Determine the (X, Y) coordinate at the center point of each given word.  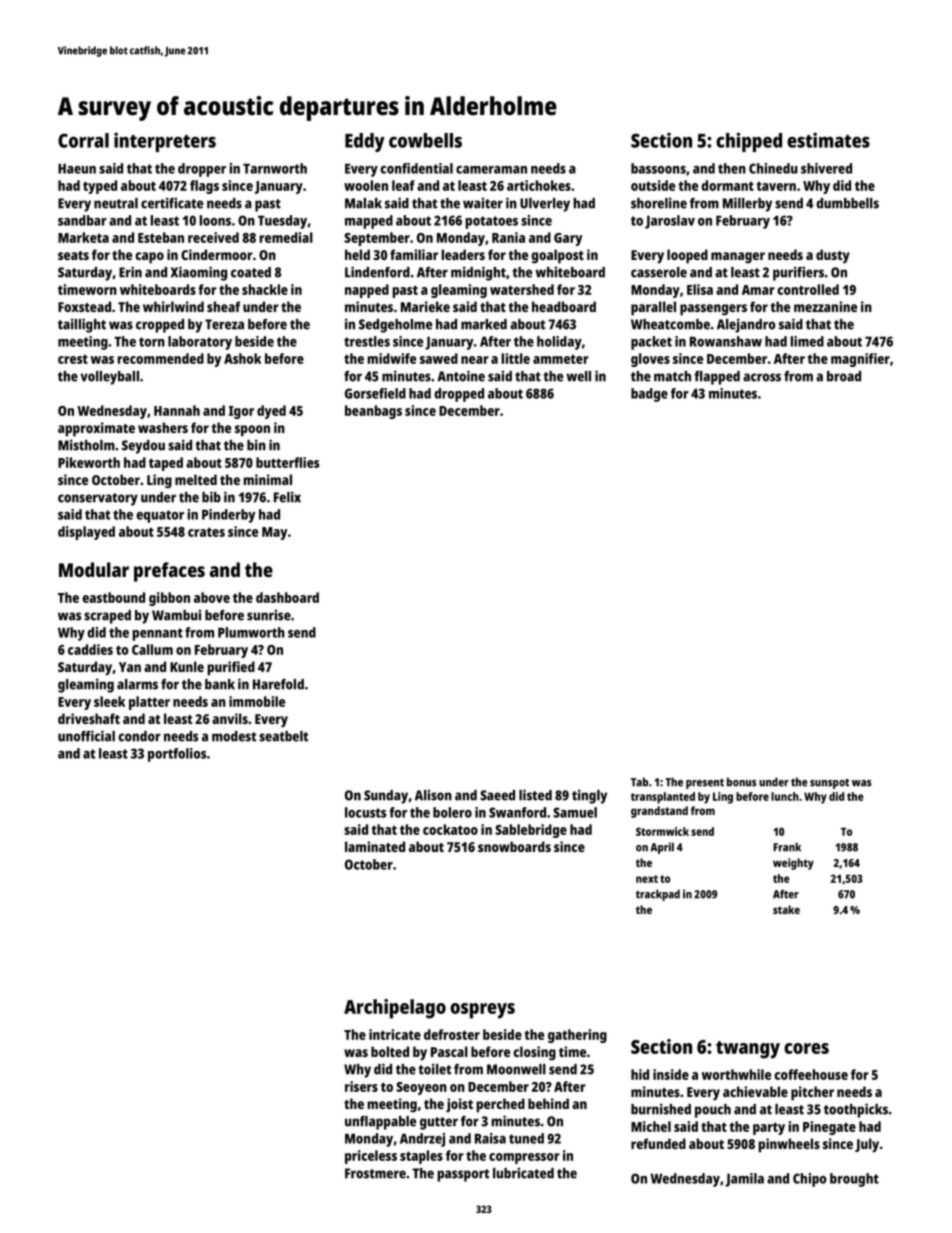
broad (844, 376)
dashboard (287, 597)
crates (206, 532)
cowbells (425, 140)
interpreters (165, 142)
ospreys (482, 1011)
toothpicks (856, 1110)
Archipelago (395, 1009)
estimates (828, 140)
